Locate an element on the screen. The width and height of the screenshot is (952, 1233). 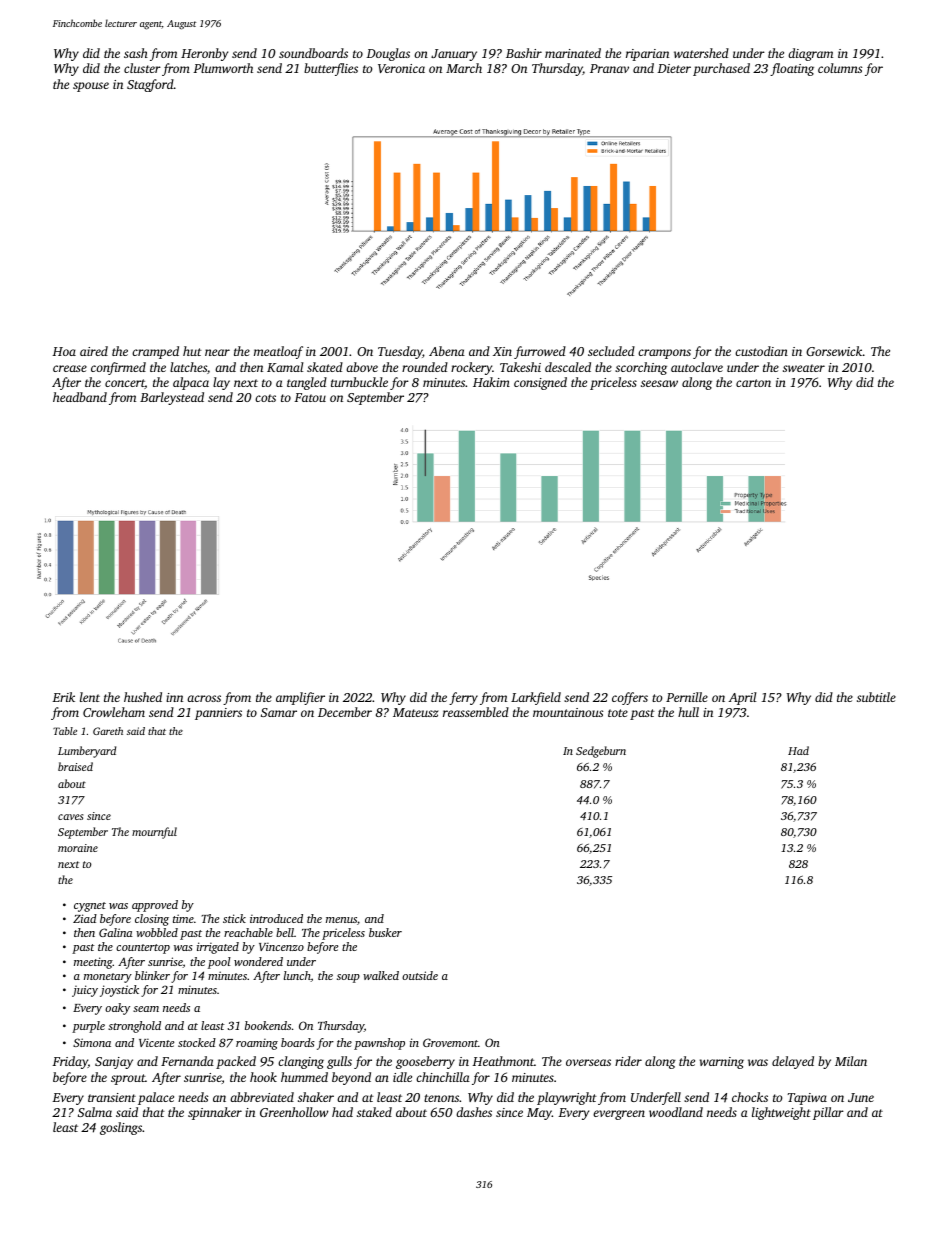
Pernille is located at coordinates (687, 697).
